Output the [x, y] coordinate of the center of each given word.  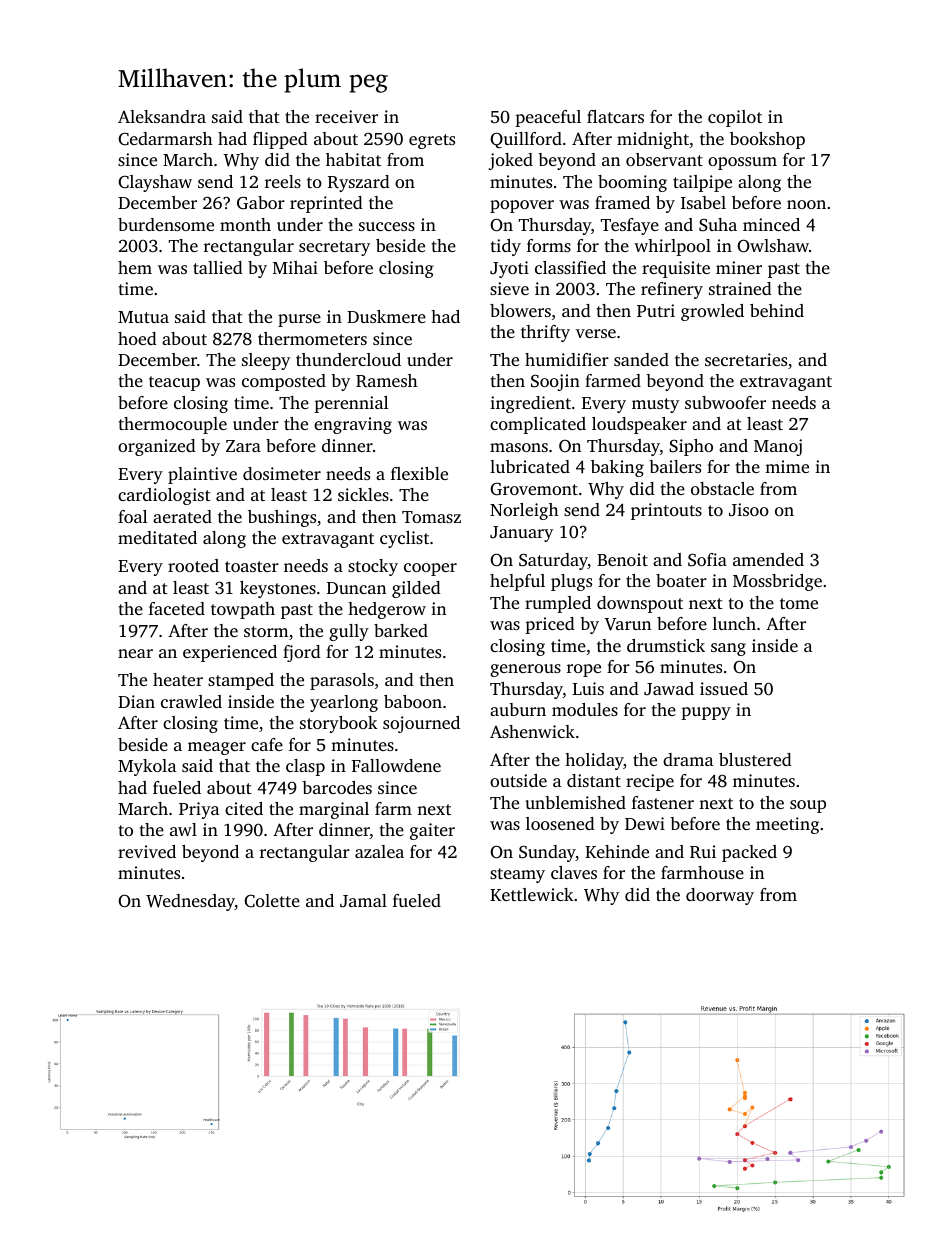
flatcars [615, 116]
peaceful [548, 118]
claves [574, 872]
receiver [346, 116]
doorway [720, 896]
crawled [191, 701]
